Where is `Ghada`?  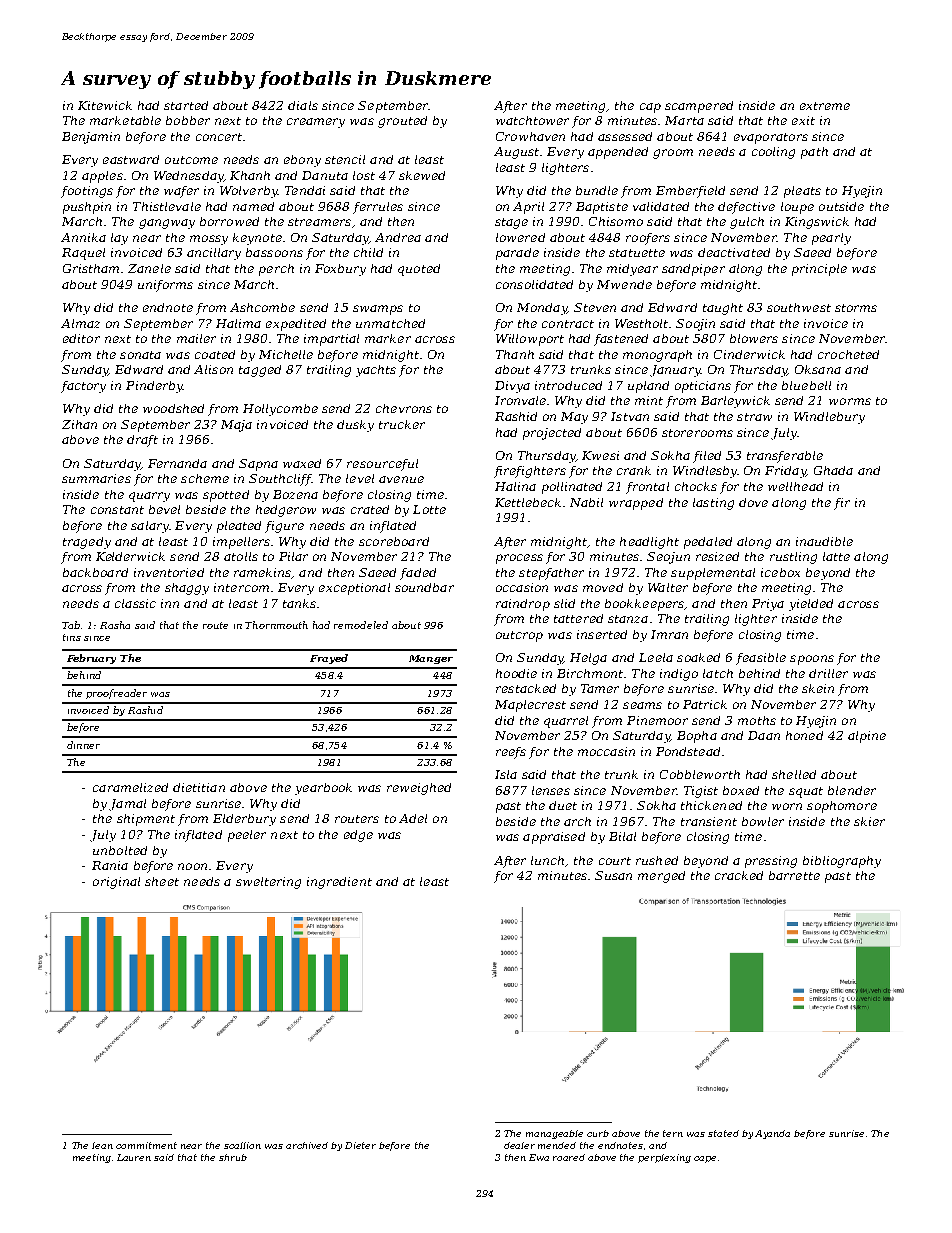 Ghada is located at coordinates (833, 470).
